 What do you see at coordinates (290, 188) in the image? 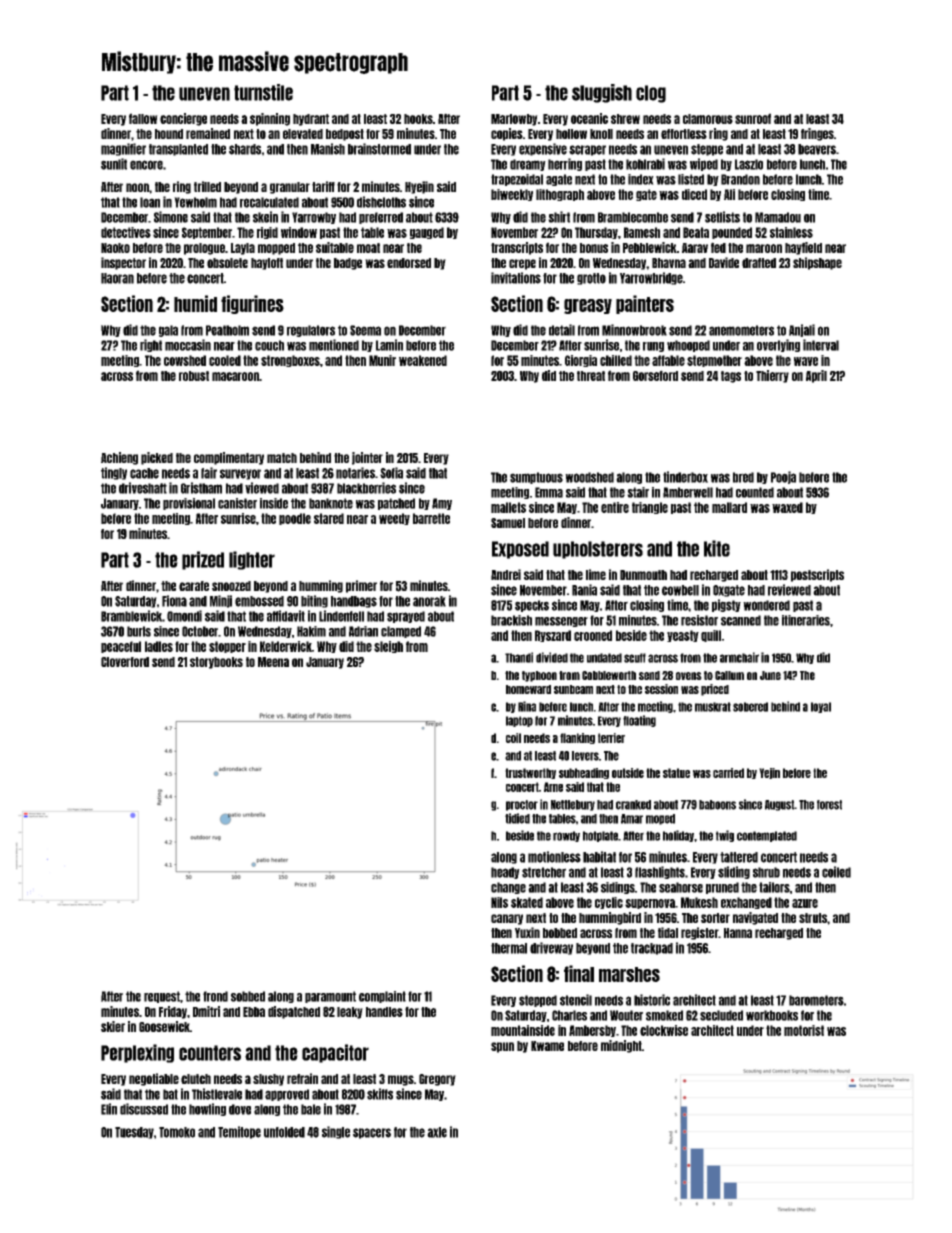
I see `granular` at bounding box center [290, 188].
